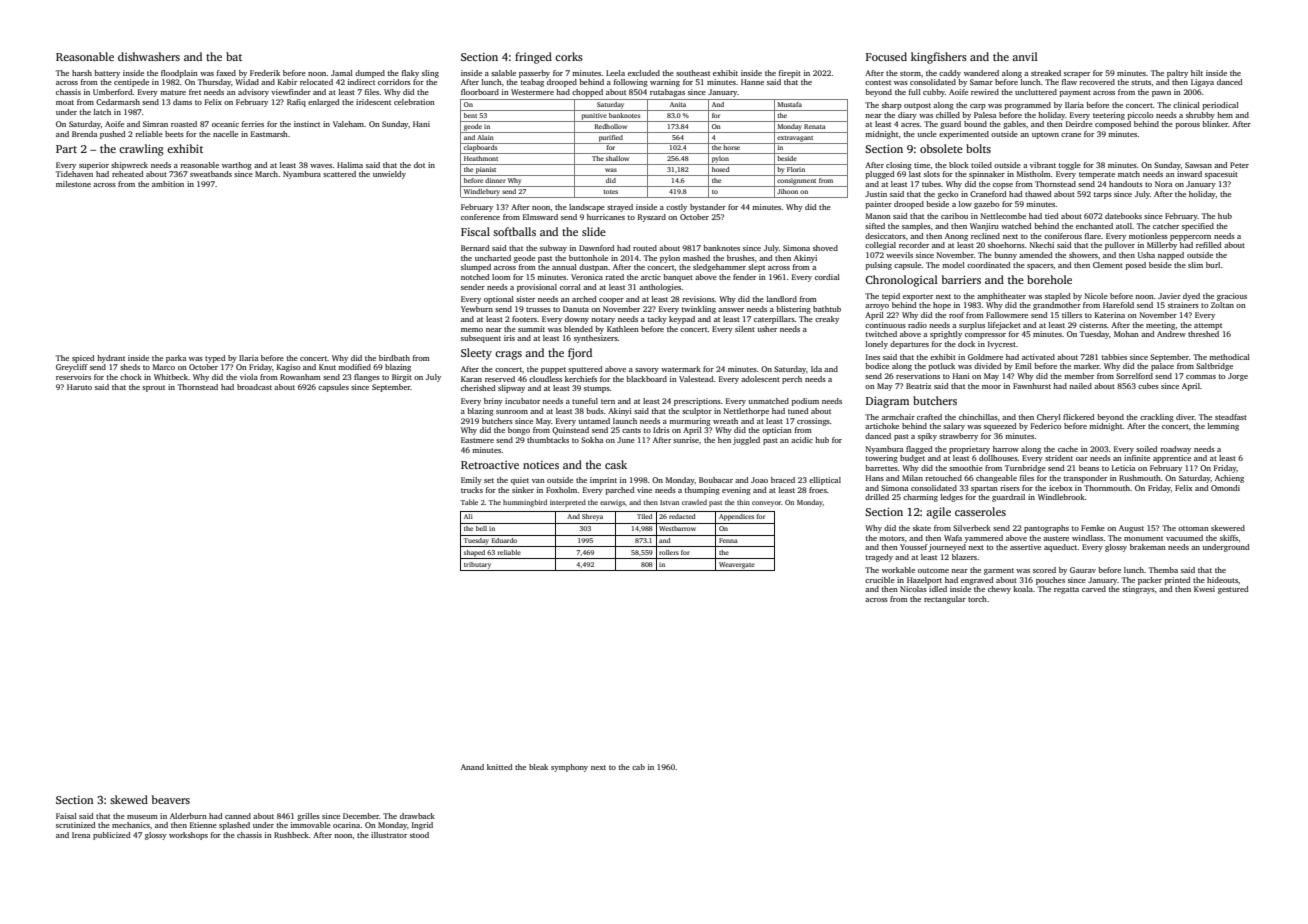 This document has width=1308, height=924. I want to click on bleak, so click(538, 767).
